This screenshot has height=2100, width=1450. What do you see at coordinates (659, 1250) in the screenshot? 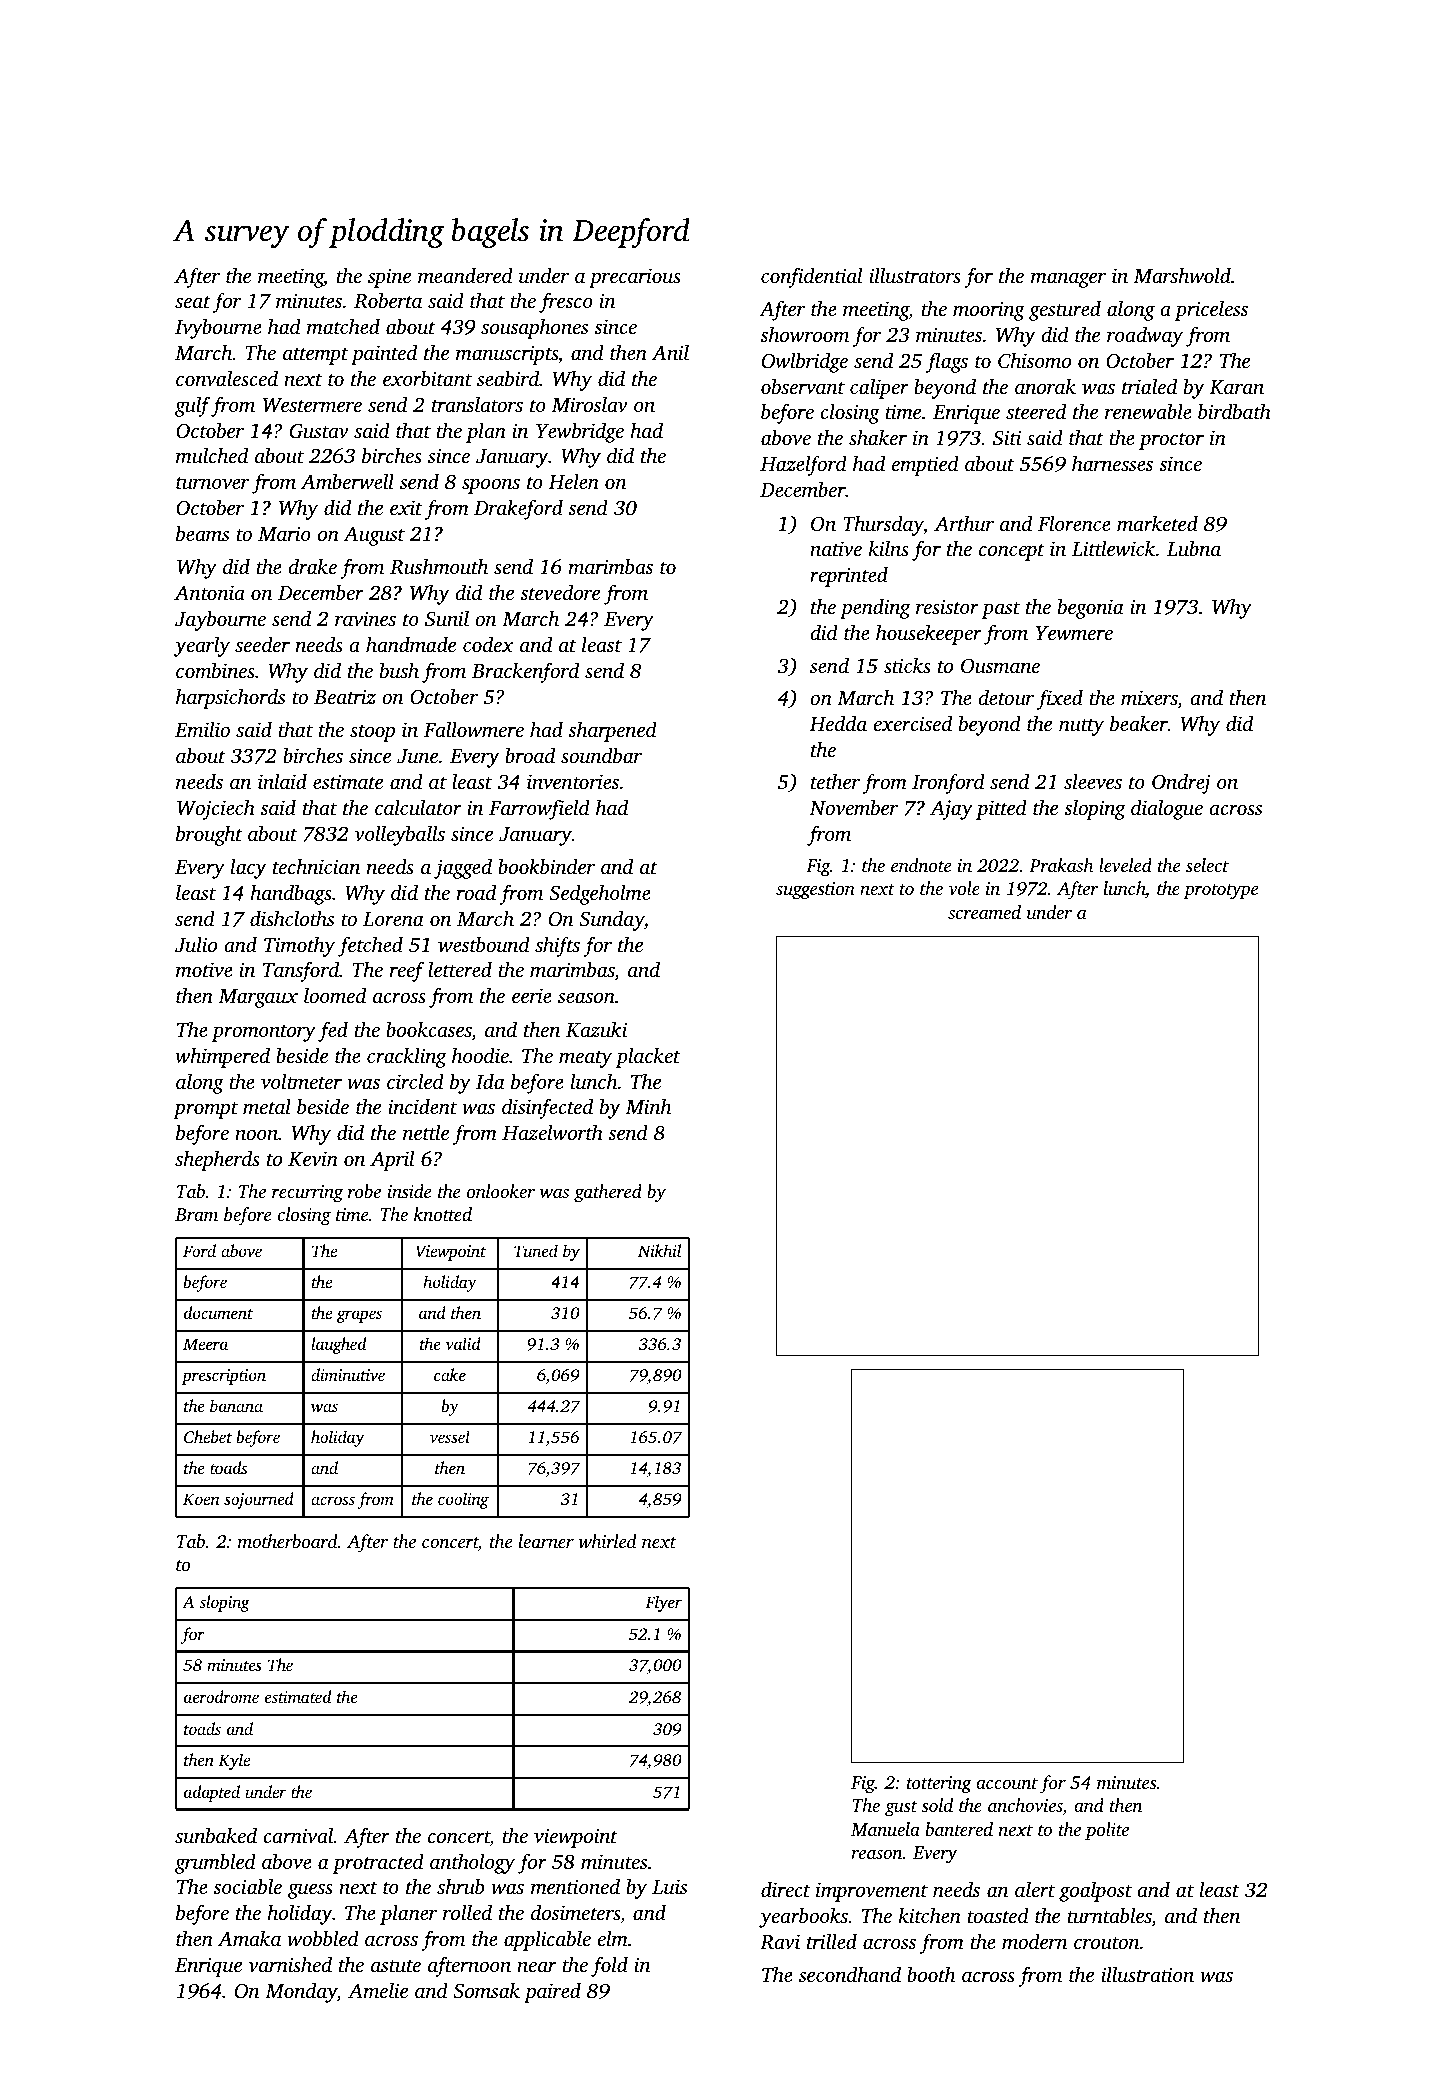
I see `Nikhil` at bounding box center [659, 1250].
